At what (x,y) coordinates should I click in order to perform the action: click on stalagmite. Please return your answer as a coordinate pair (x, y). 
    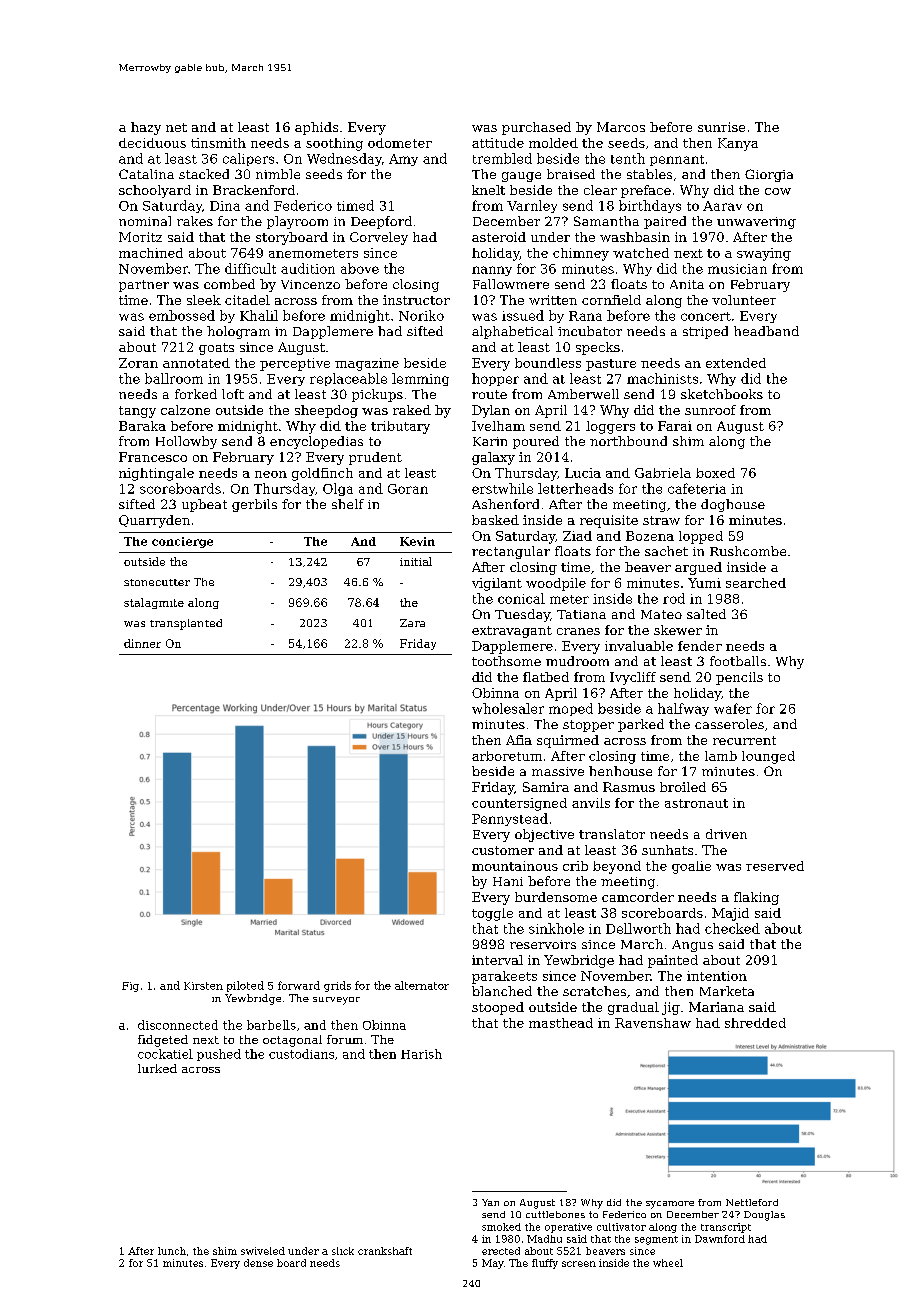
    Looking at the image, I should click on (154, 603).
